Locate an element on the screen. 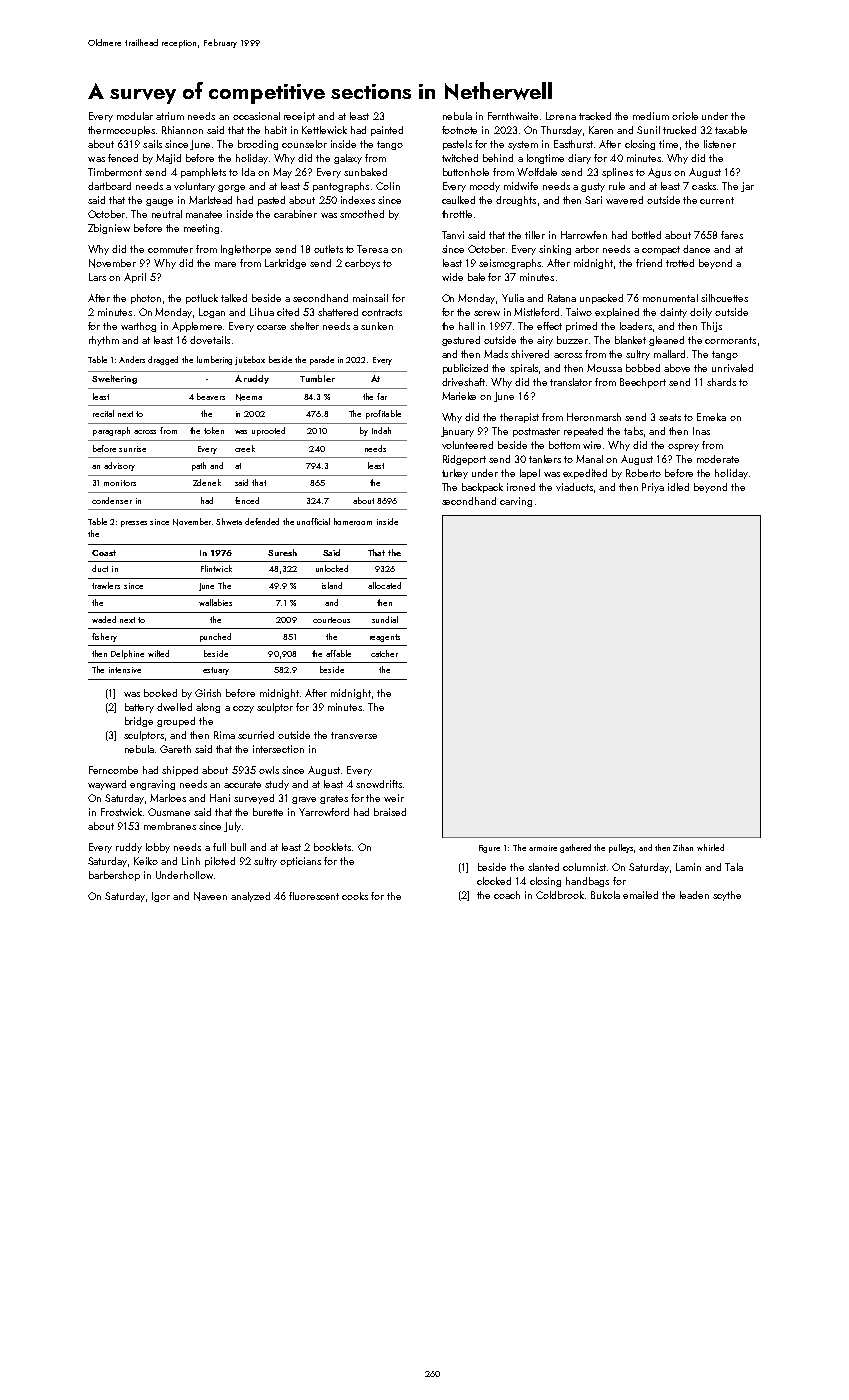  bridge is located at coordinates (139, 722).
